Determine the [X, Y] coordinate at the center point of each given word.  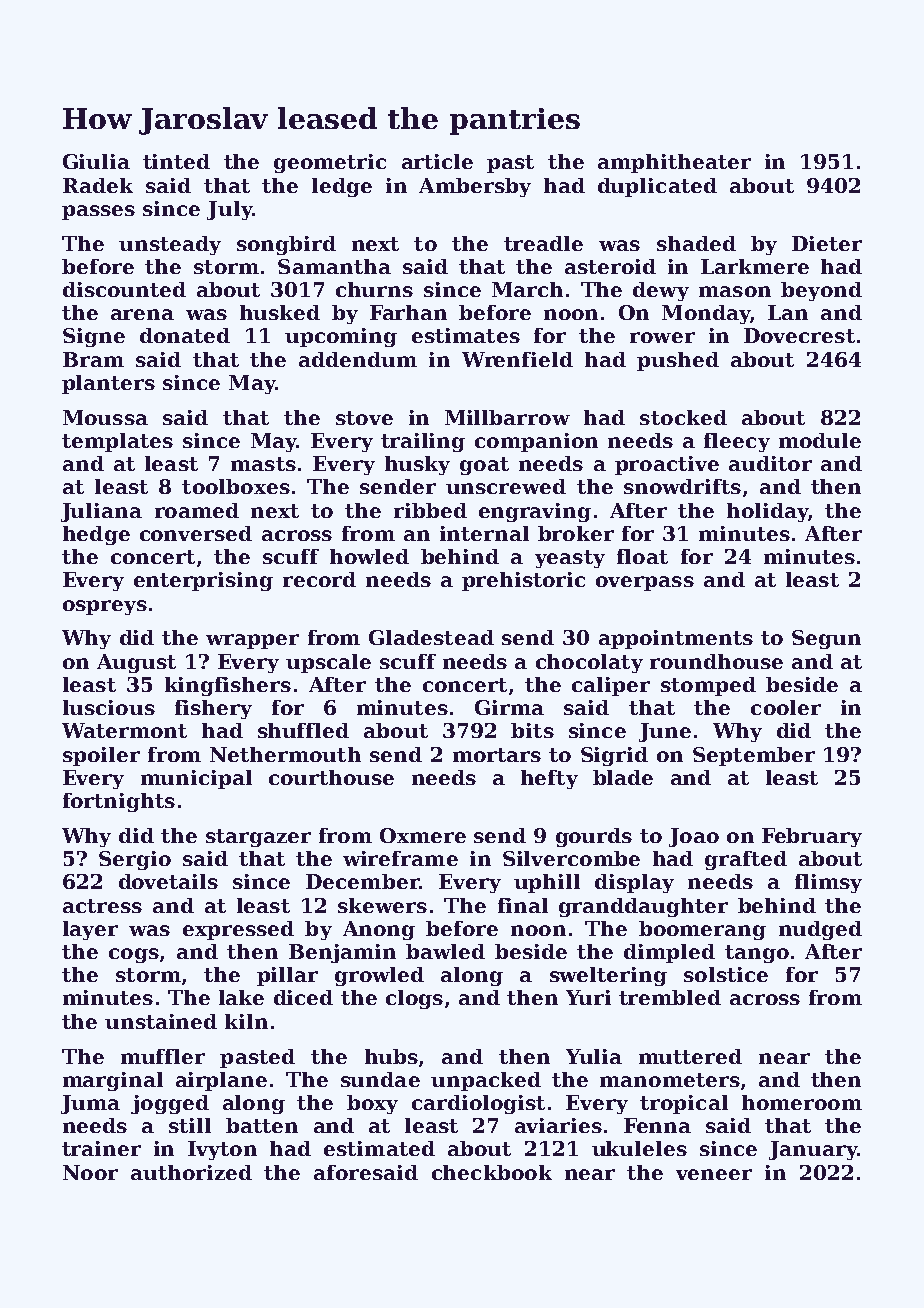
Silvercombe [571, 858]
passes [98, 212]
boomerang [702, 930]
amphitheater [674, 163]
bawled [445, 951]
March [527, 289]
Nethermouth [285, 754]
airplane [221, 1081]
